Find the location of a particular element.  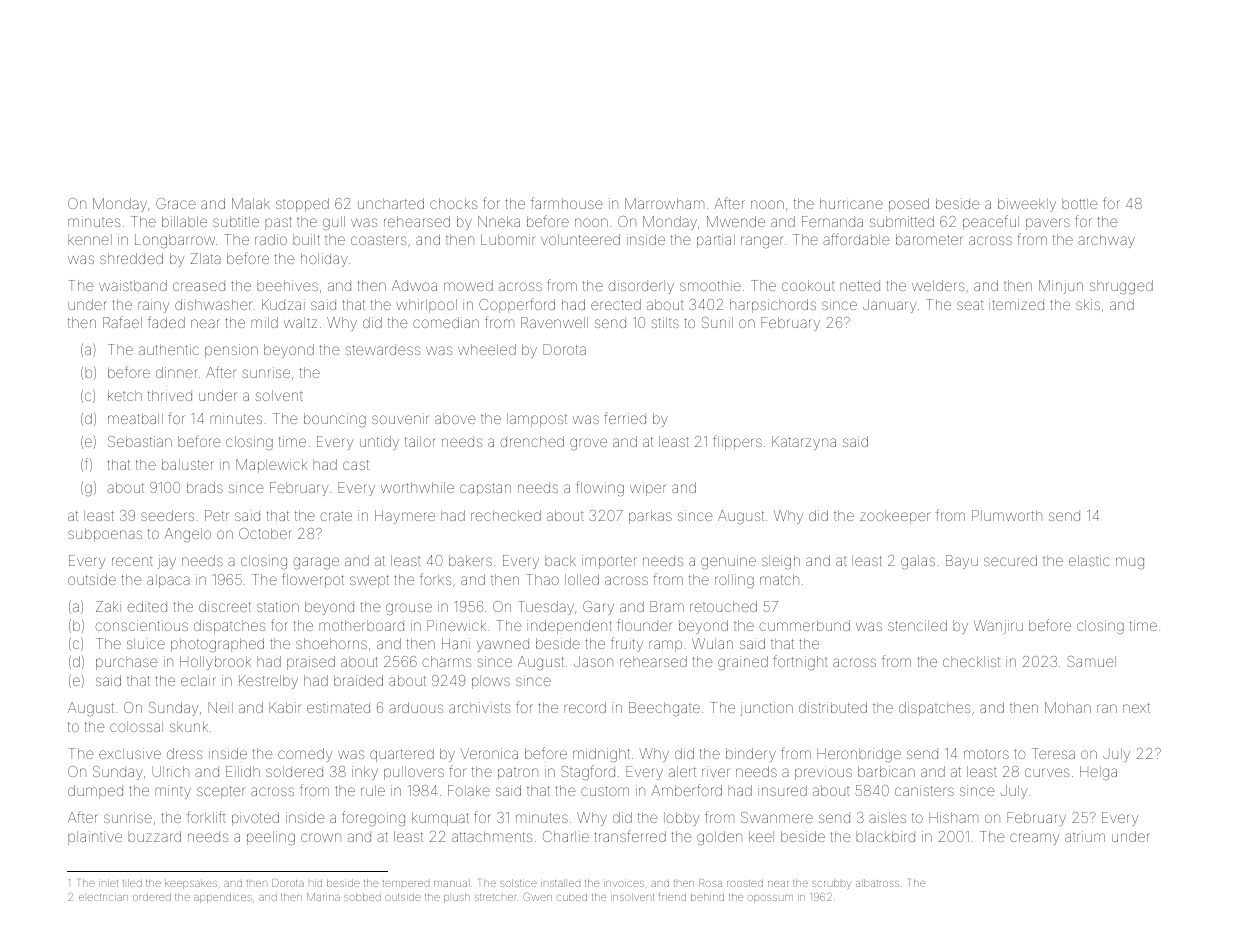

Lubomir is located at coordinates (508, 239).
